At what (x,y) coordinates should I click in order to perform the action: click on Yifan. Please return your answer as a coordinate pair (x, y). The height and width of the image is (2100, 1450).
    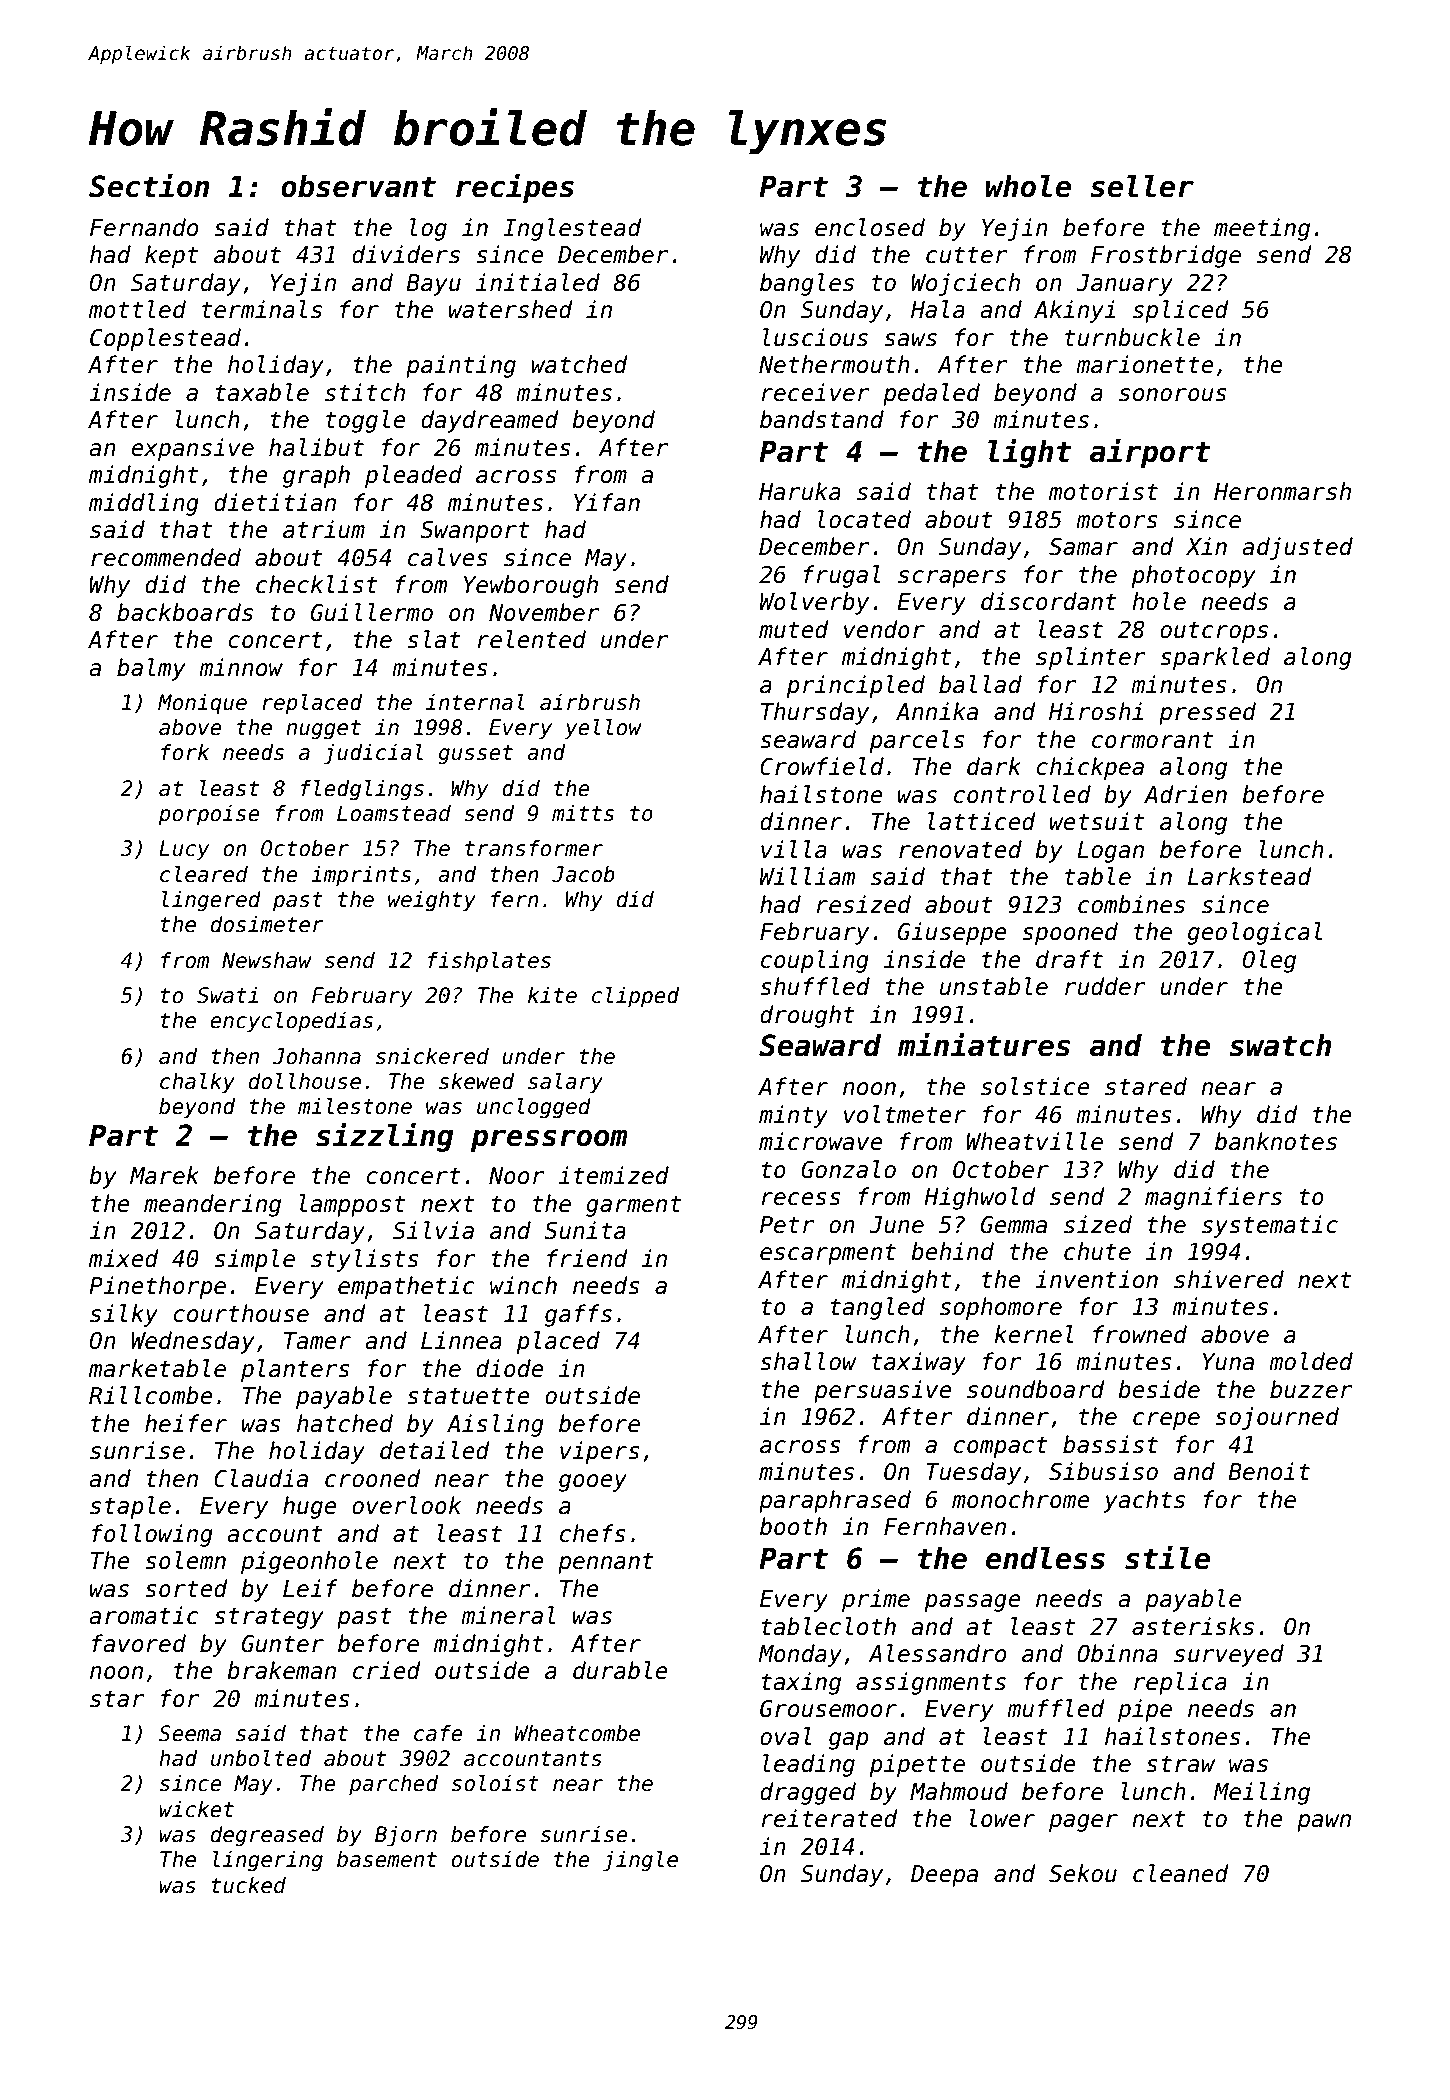
    Looking at the image, I should click on (607, 502).
